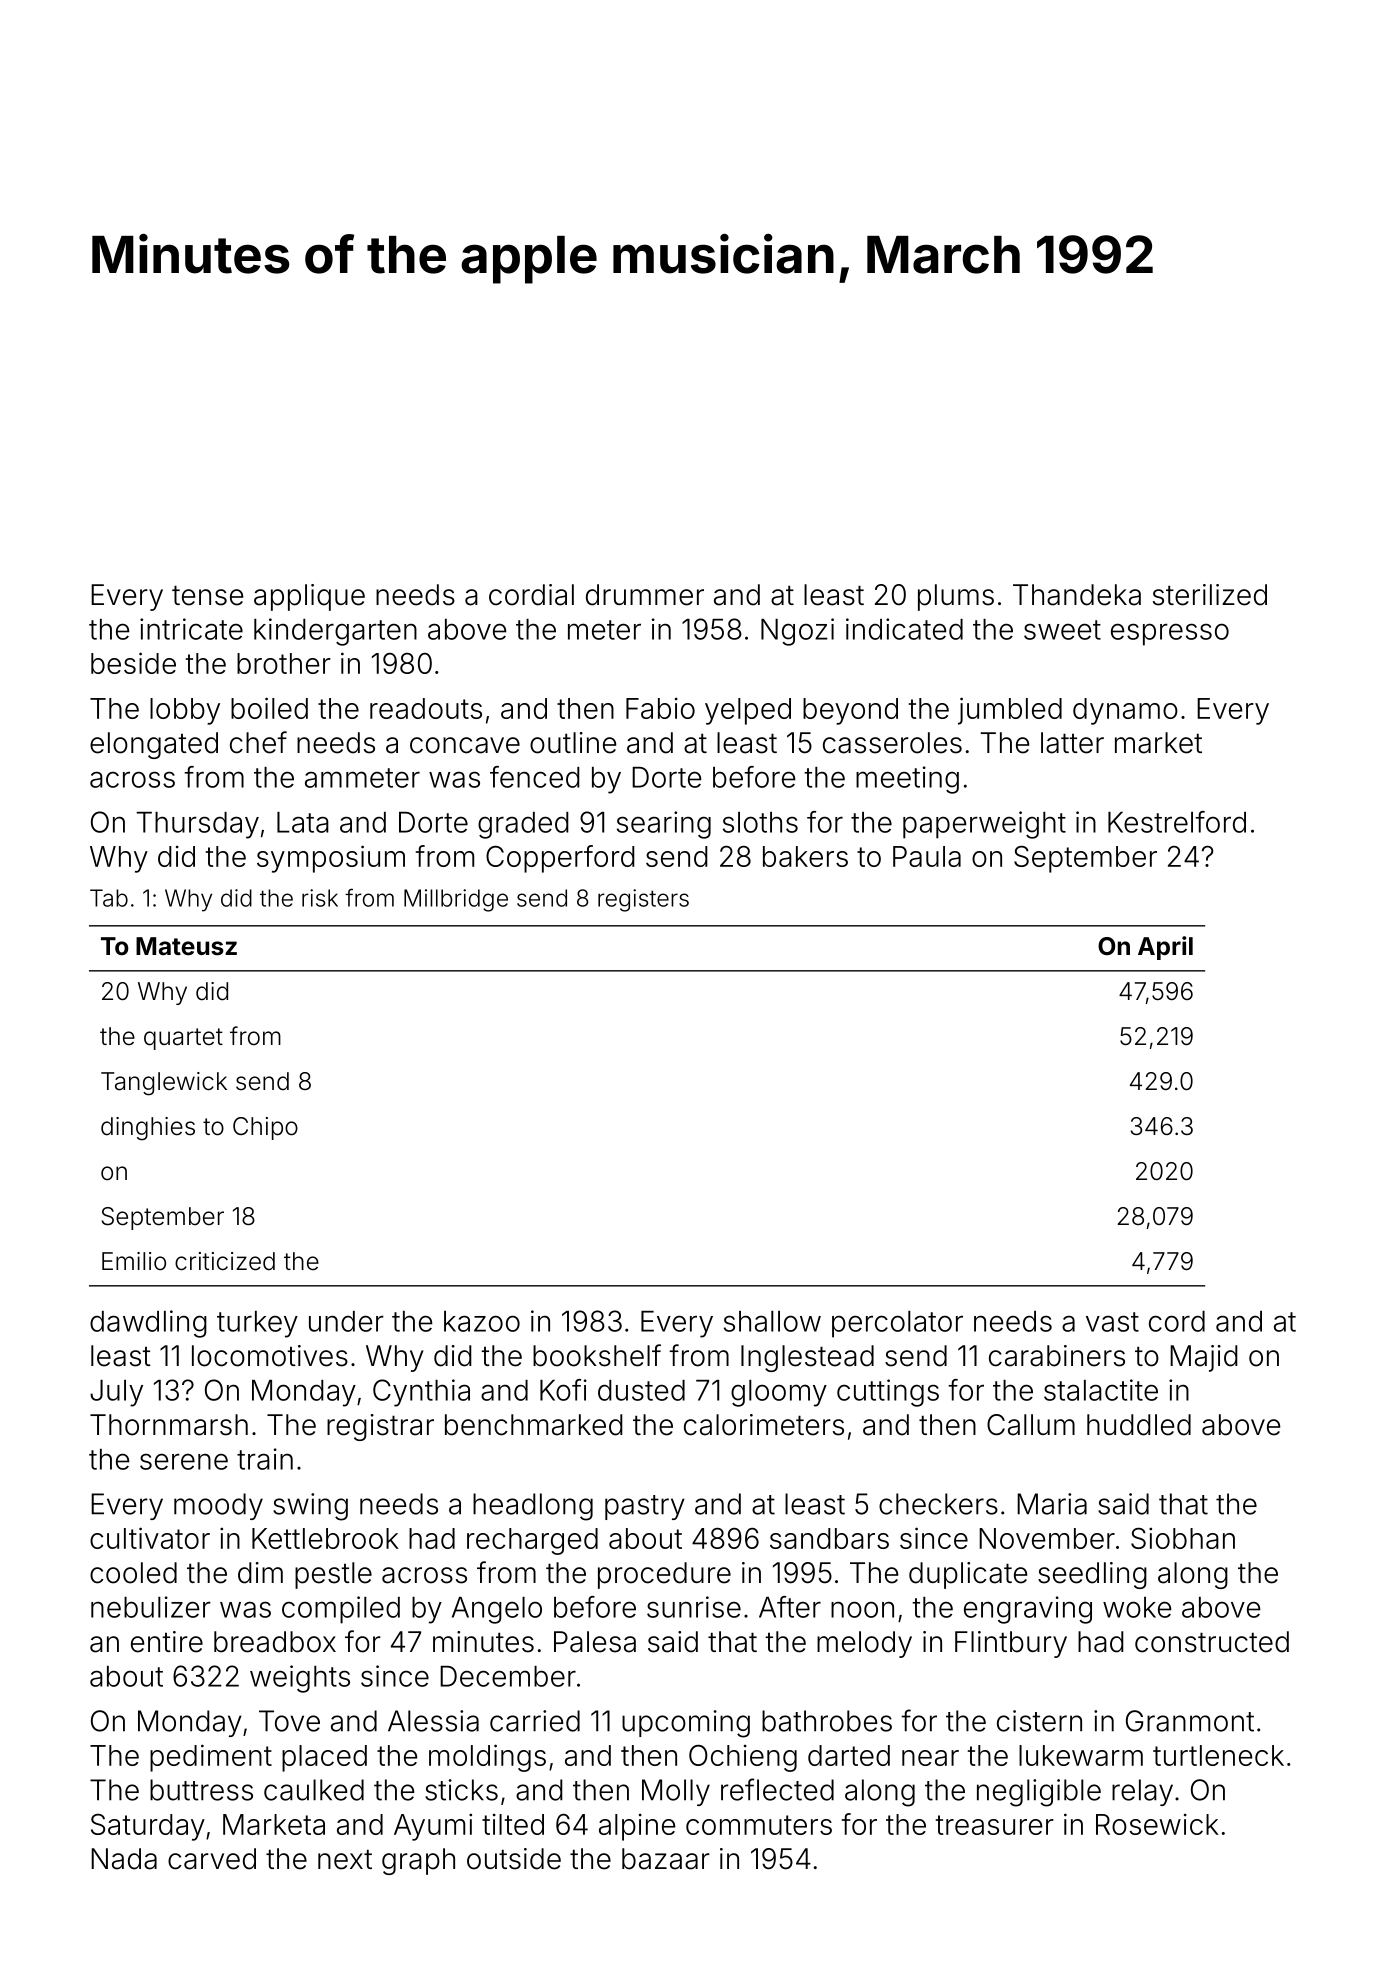 Image resolution: width=1386 pixels, height=1969 pixels. Describe the element at coordinates (482, 1321) in the image. I see `kazoo` at that location.
